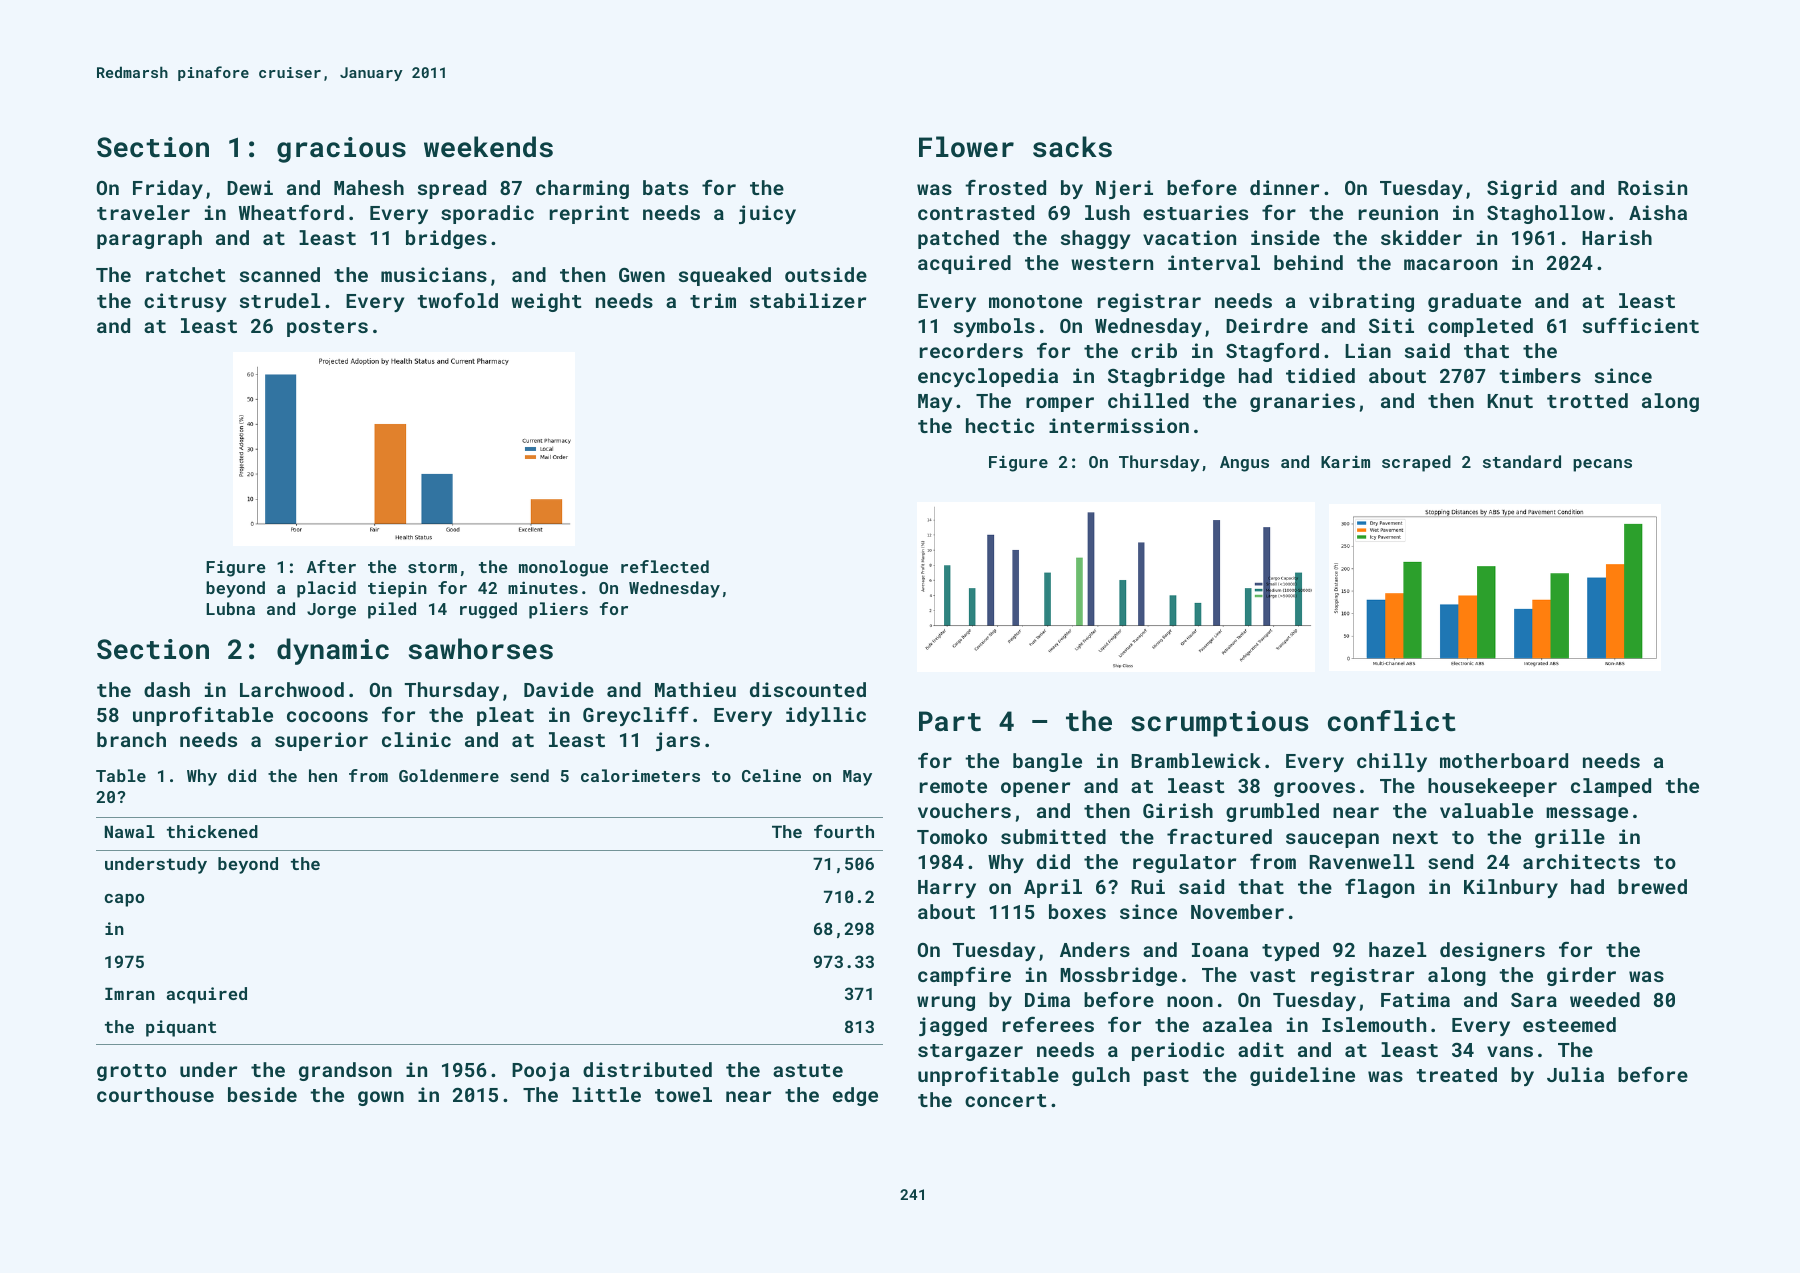  What do you see at coordinates (1072, 147) in the document?
I see `sacks` at bounding box center [1072, 147].
